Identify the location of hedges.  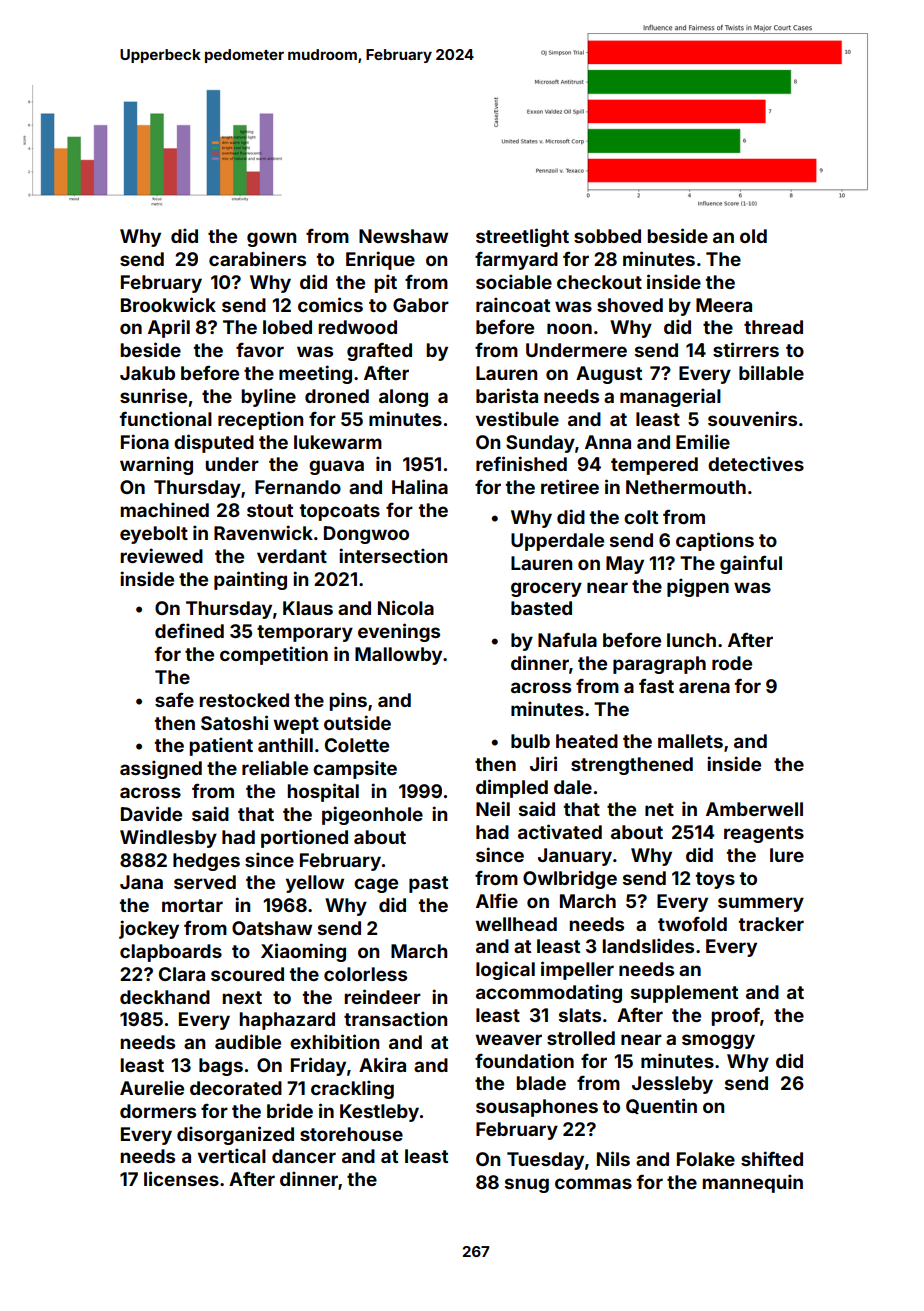
(206, 862).
